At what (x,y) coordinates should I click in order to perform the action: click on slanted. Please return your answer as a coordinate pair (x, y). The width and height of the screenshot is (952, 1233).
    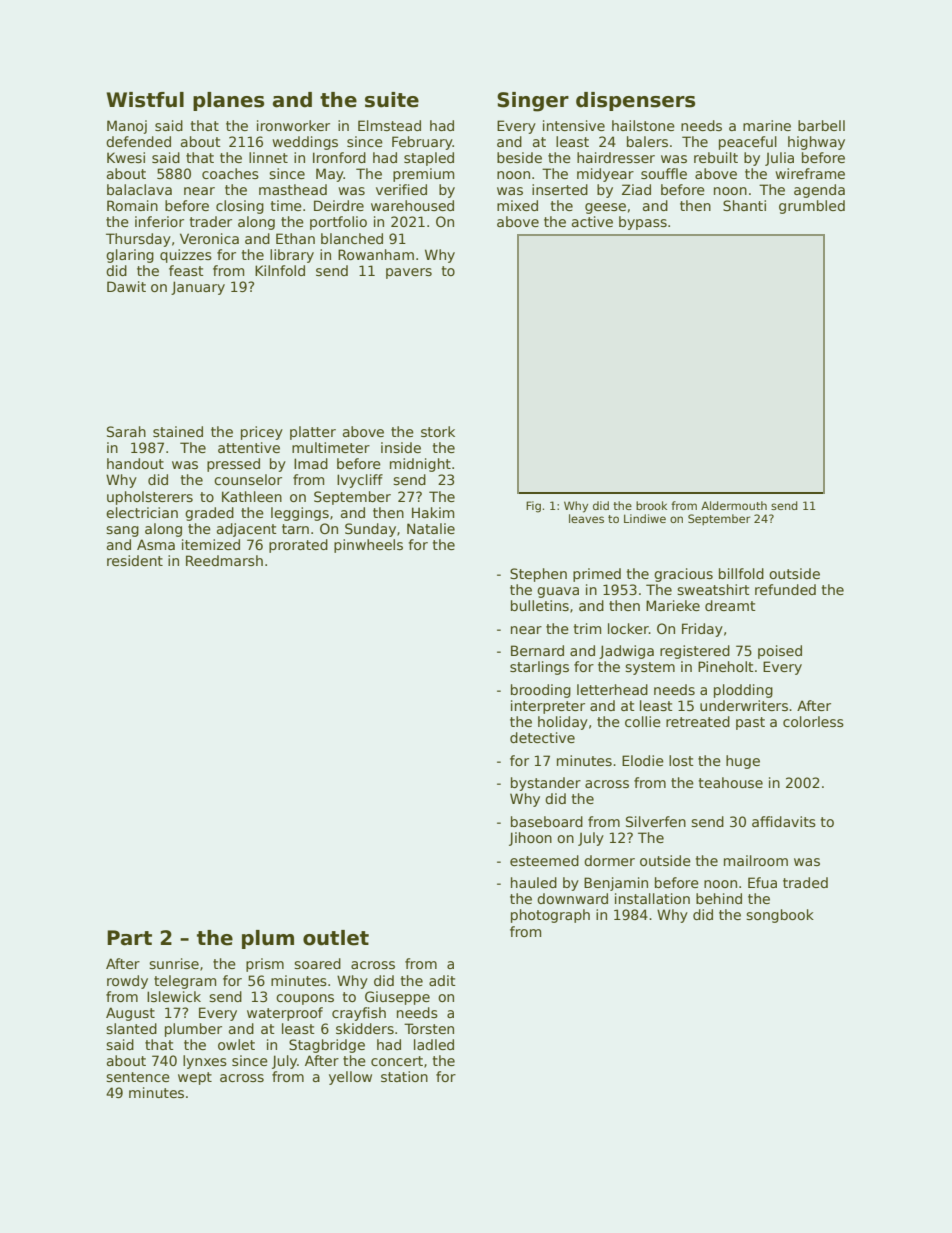
    Looking at the image, I should click on (131, 1028).
